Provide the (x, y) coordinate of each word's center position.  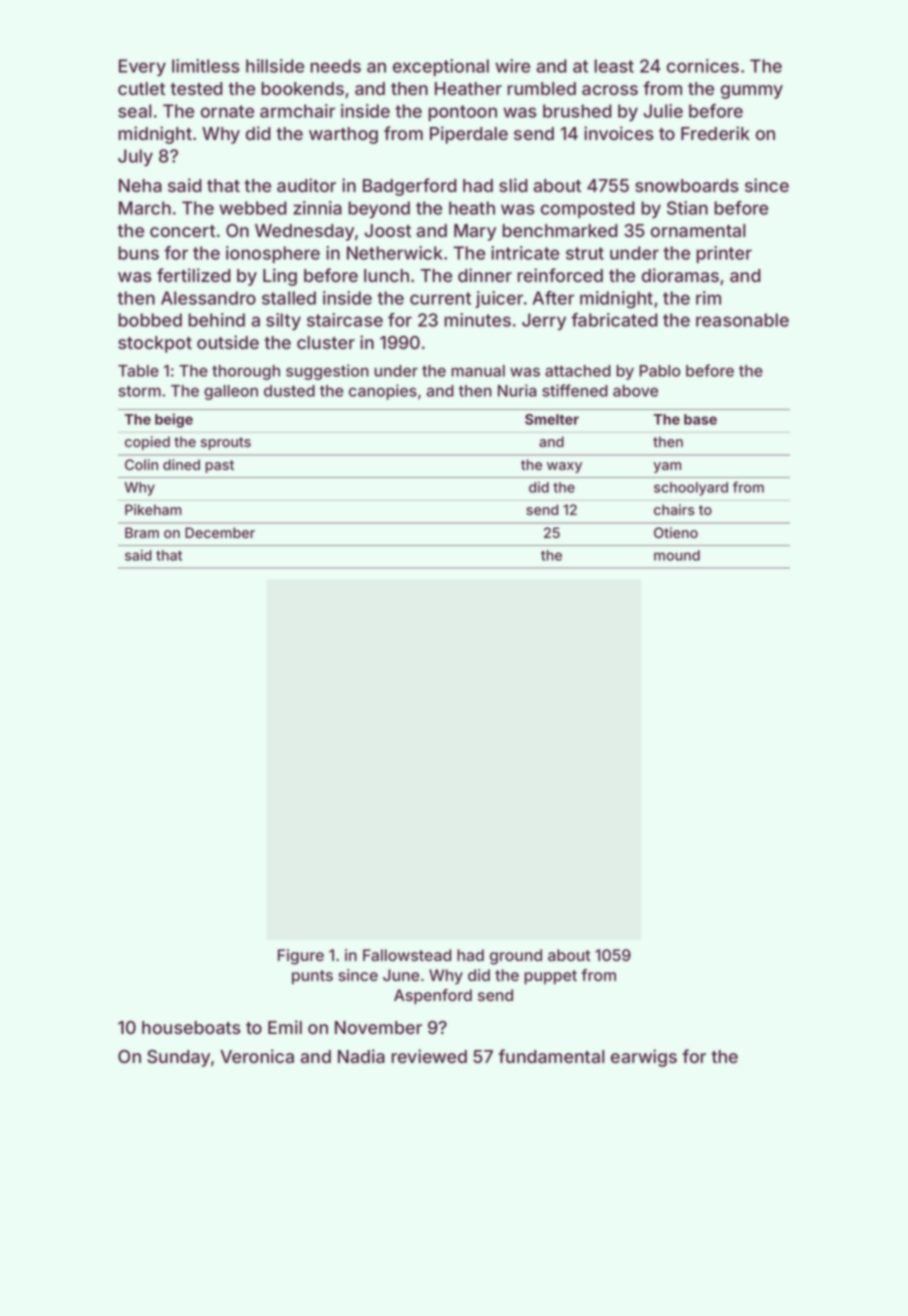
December (220, 532)
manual (478, 371)
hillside (275, 66)
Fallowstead (407, 955)
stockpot (155, 344)
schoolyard (691, 489)
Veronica (257, 1056)
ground (516, 957)
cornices (703, 66)
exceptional (441, 67)
